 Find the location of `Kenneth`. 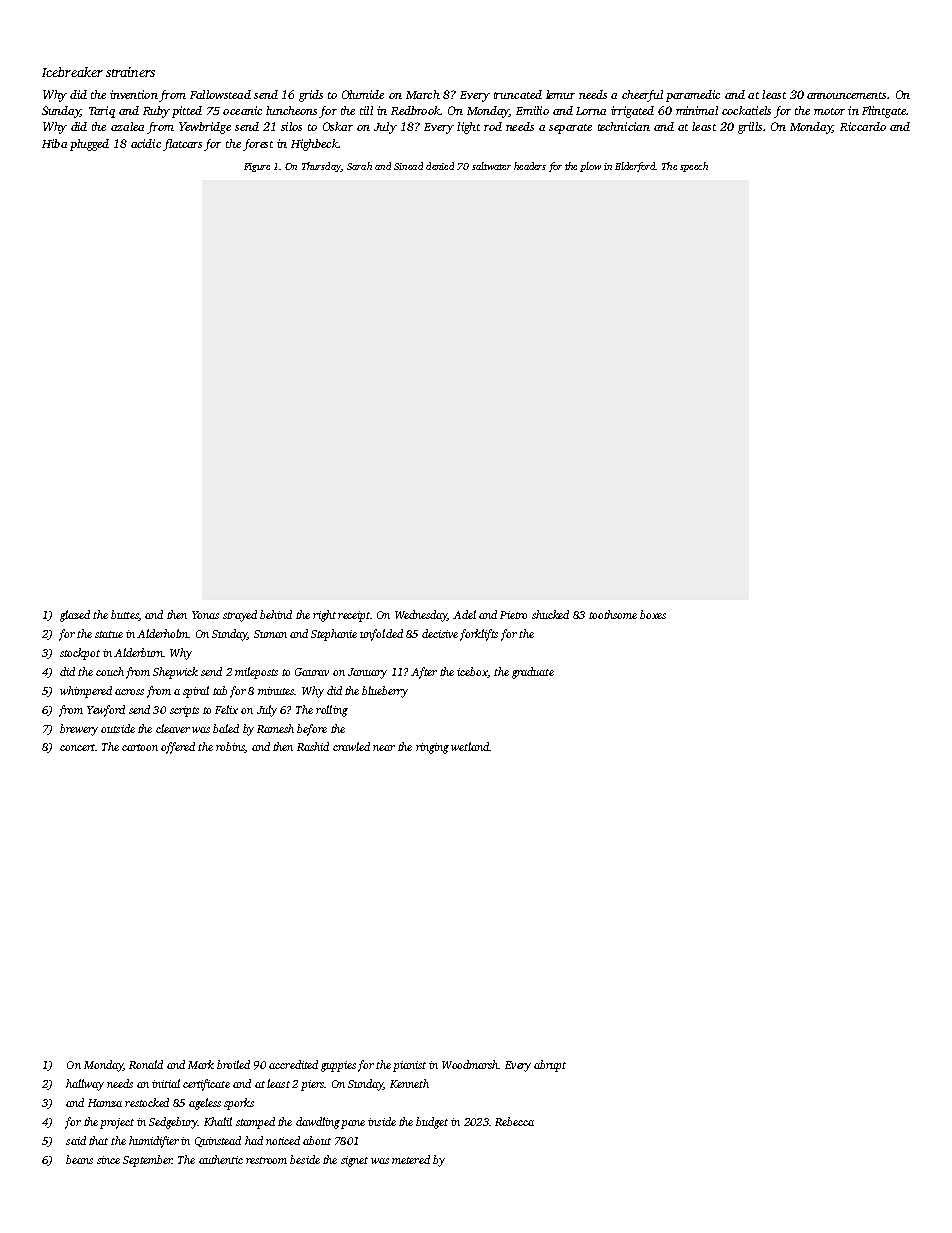

Kenneth is located at coordinates (409, 1083).
